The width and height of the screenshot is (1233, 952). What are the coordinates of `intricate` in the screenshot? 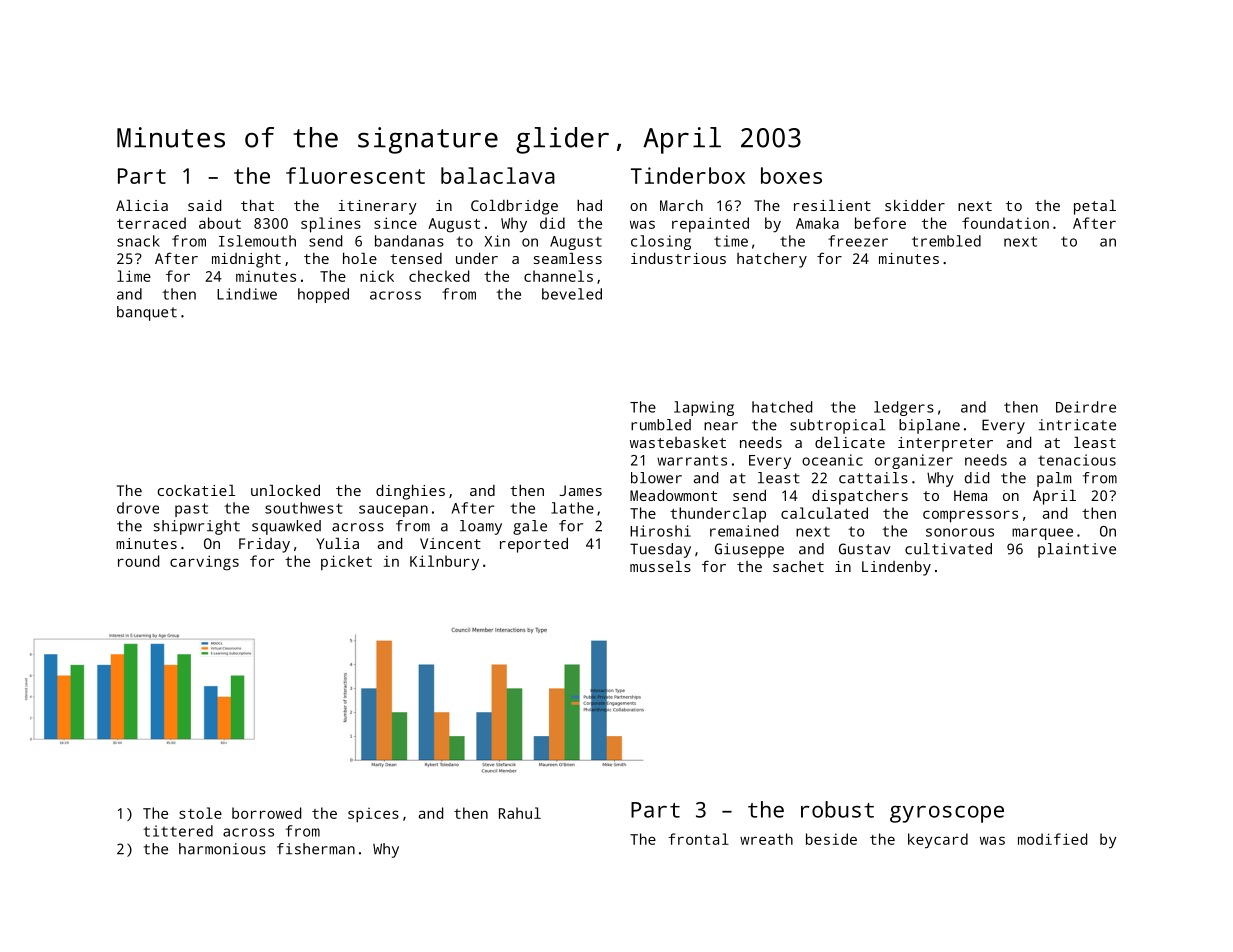 It's located at (1077, 425).
